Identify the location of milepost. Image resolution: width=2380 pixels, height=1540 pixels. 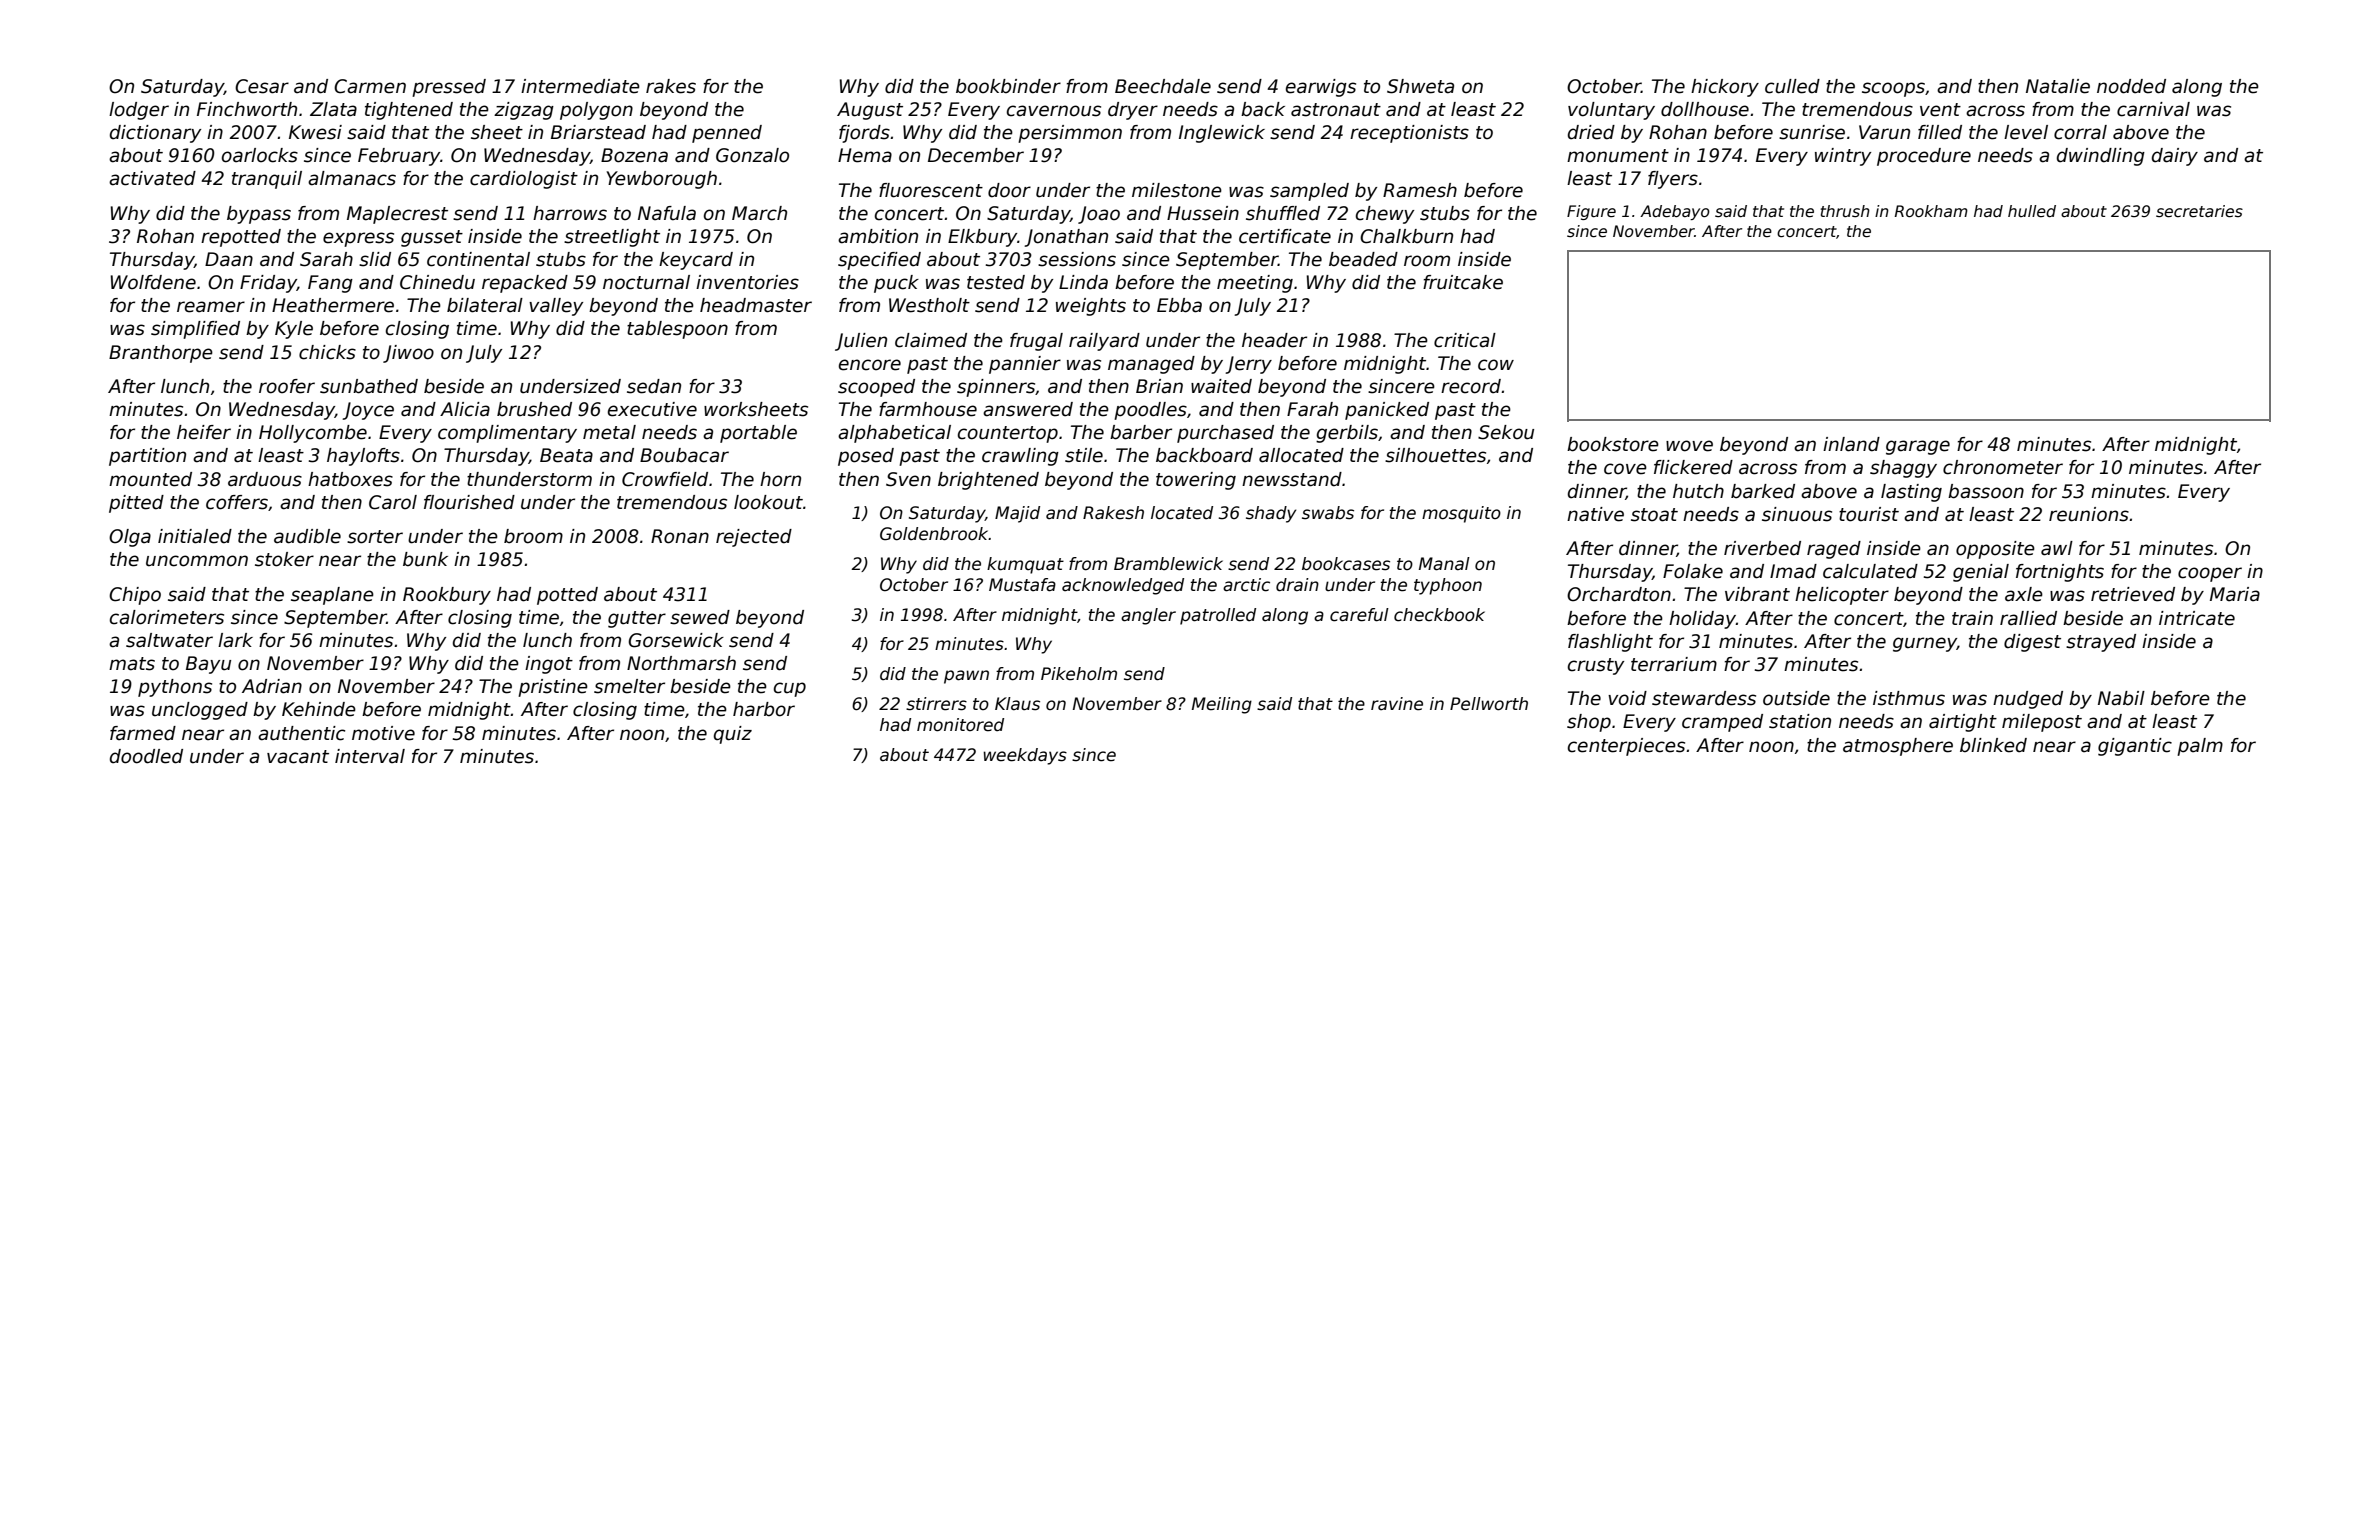
(2042, 723).
